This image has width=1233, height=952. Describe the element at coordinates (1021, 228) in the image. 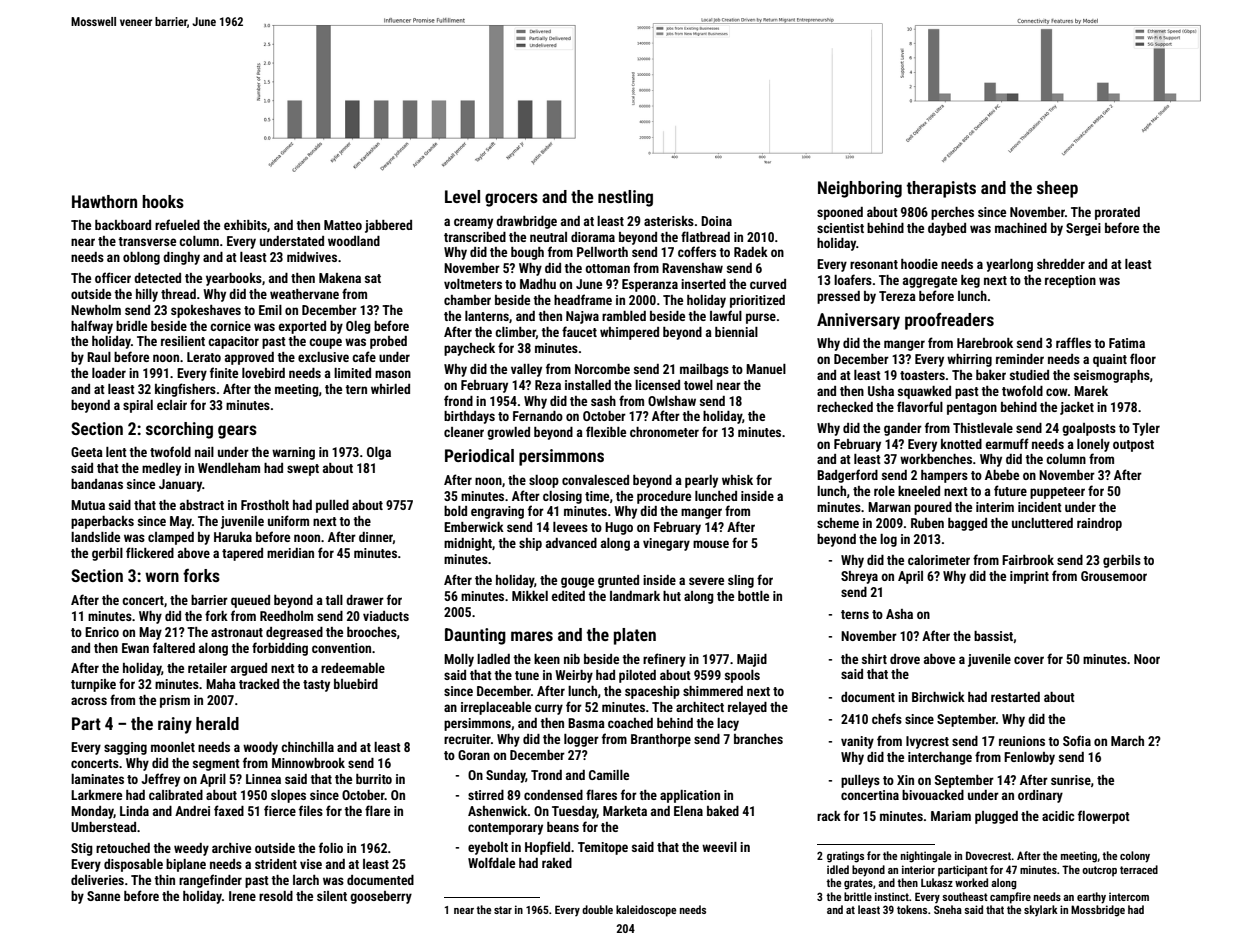

I see `machined` at that location.
